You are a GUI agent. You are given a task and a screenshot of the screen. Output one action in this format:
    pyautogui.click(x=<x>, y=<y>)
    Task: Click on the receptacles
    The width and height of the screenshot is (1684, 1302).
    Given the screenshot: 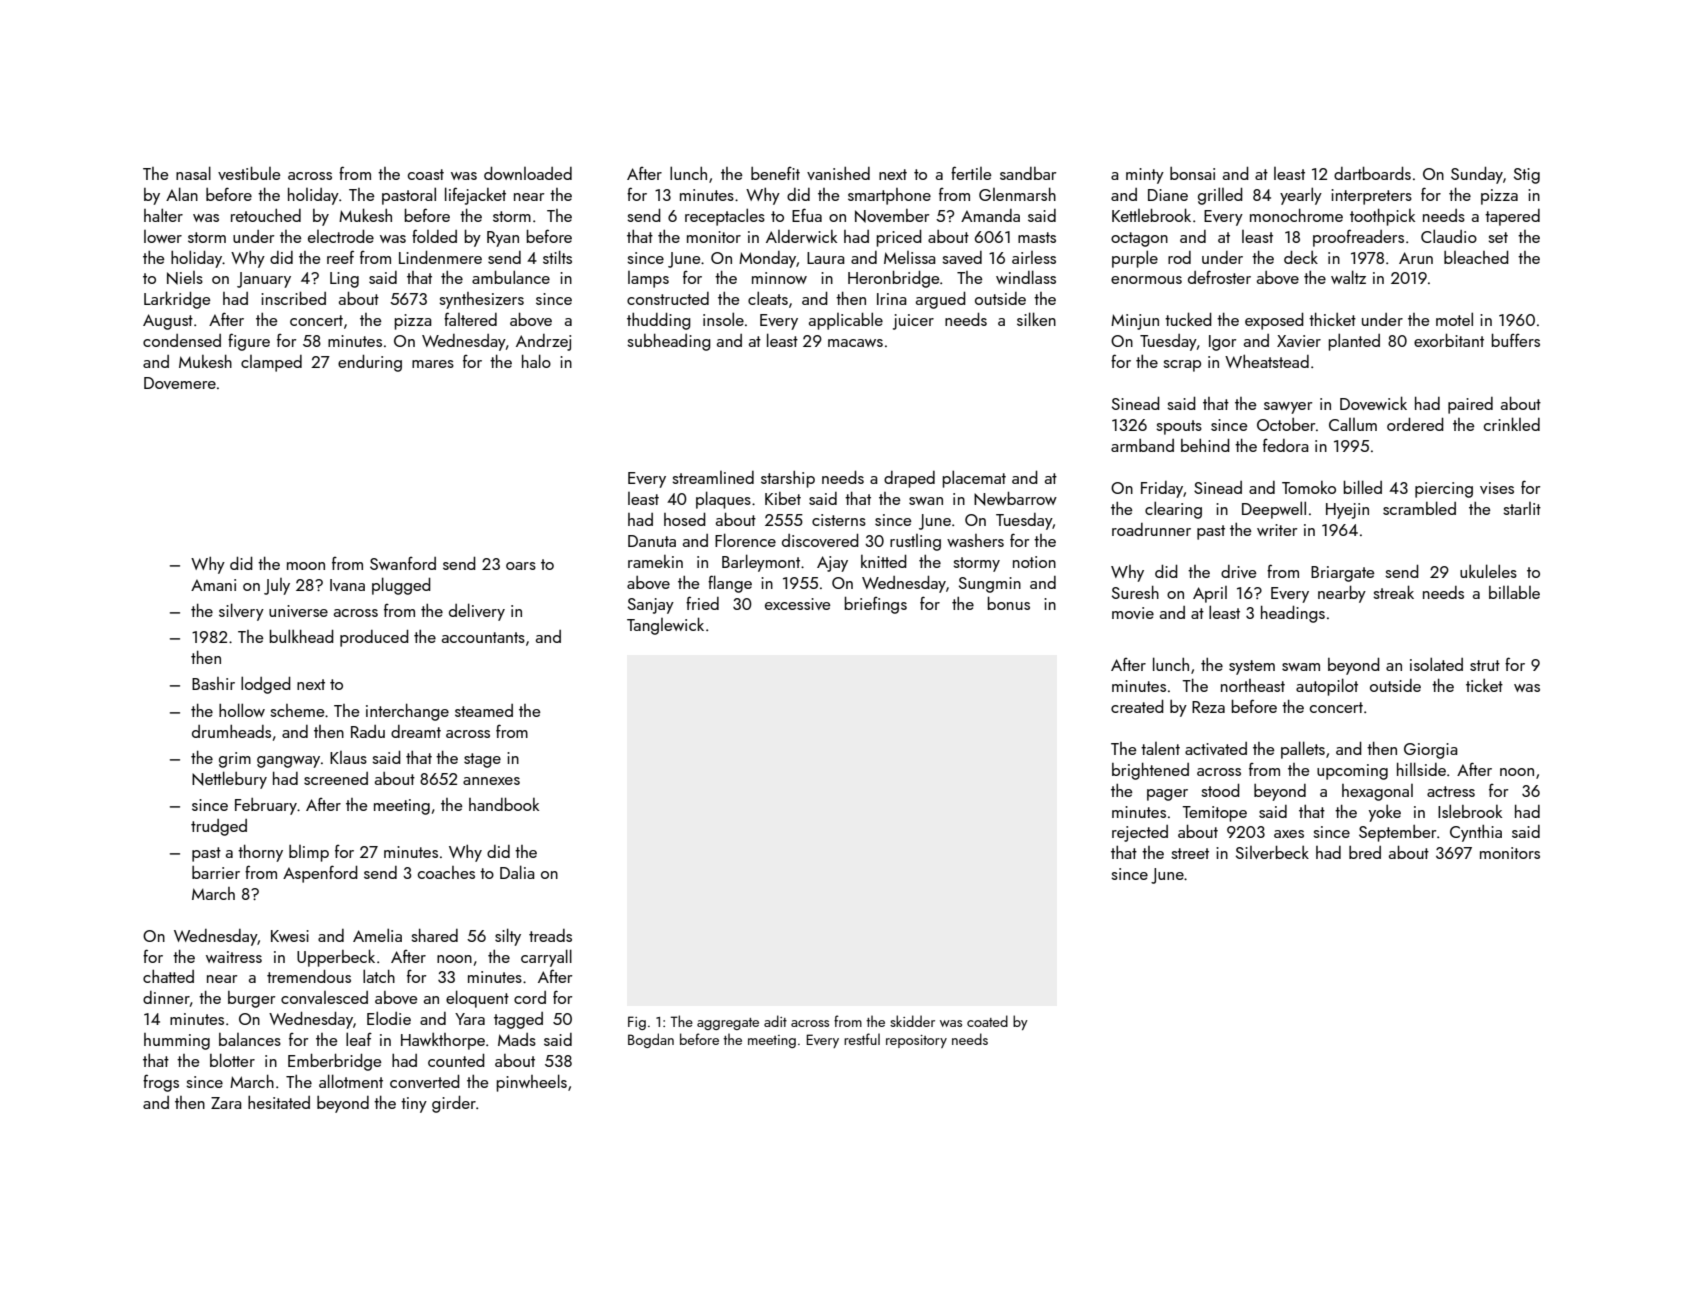 What is the action you would take?
    pyautogui.click(x=725, y=217)
